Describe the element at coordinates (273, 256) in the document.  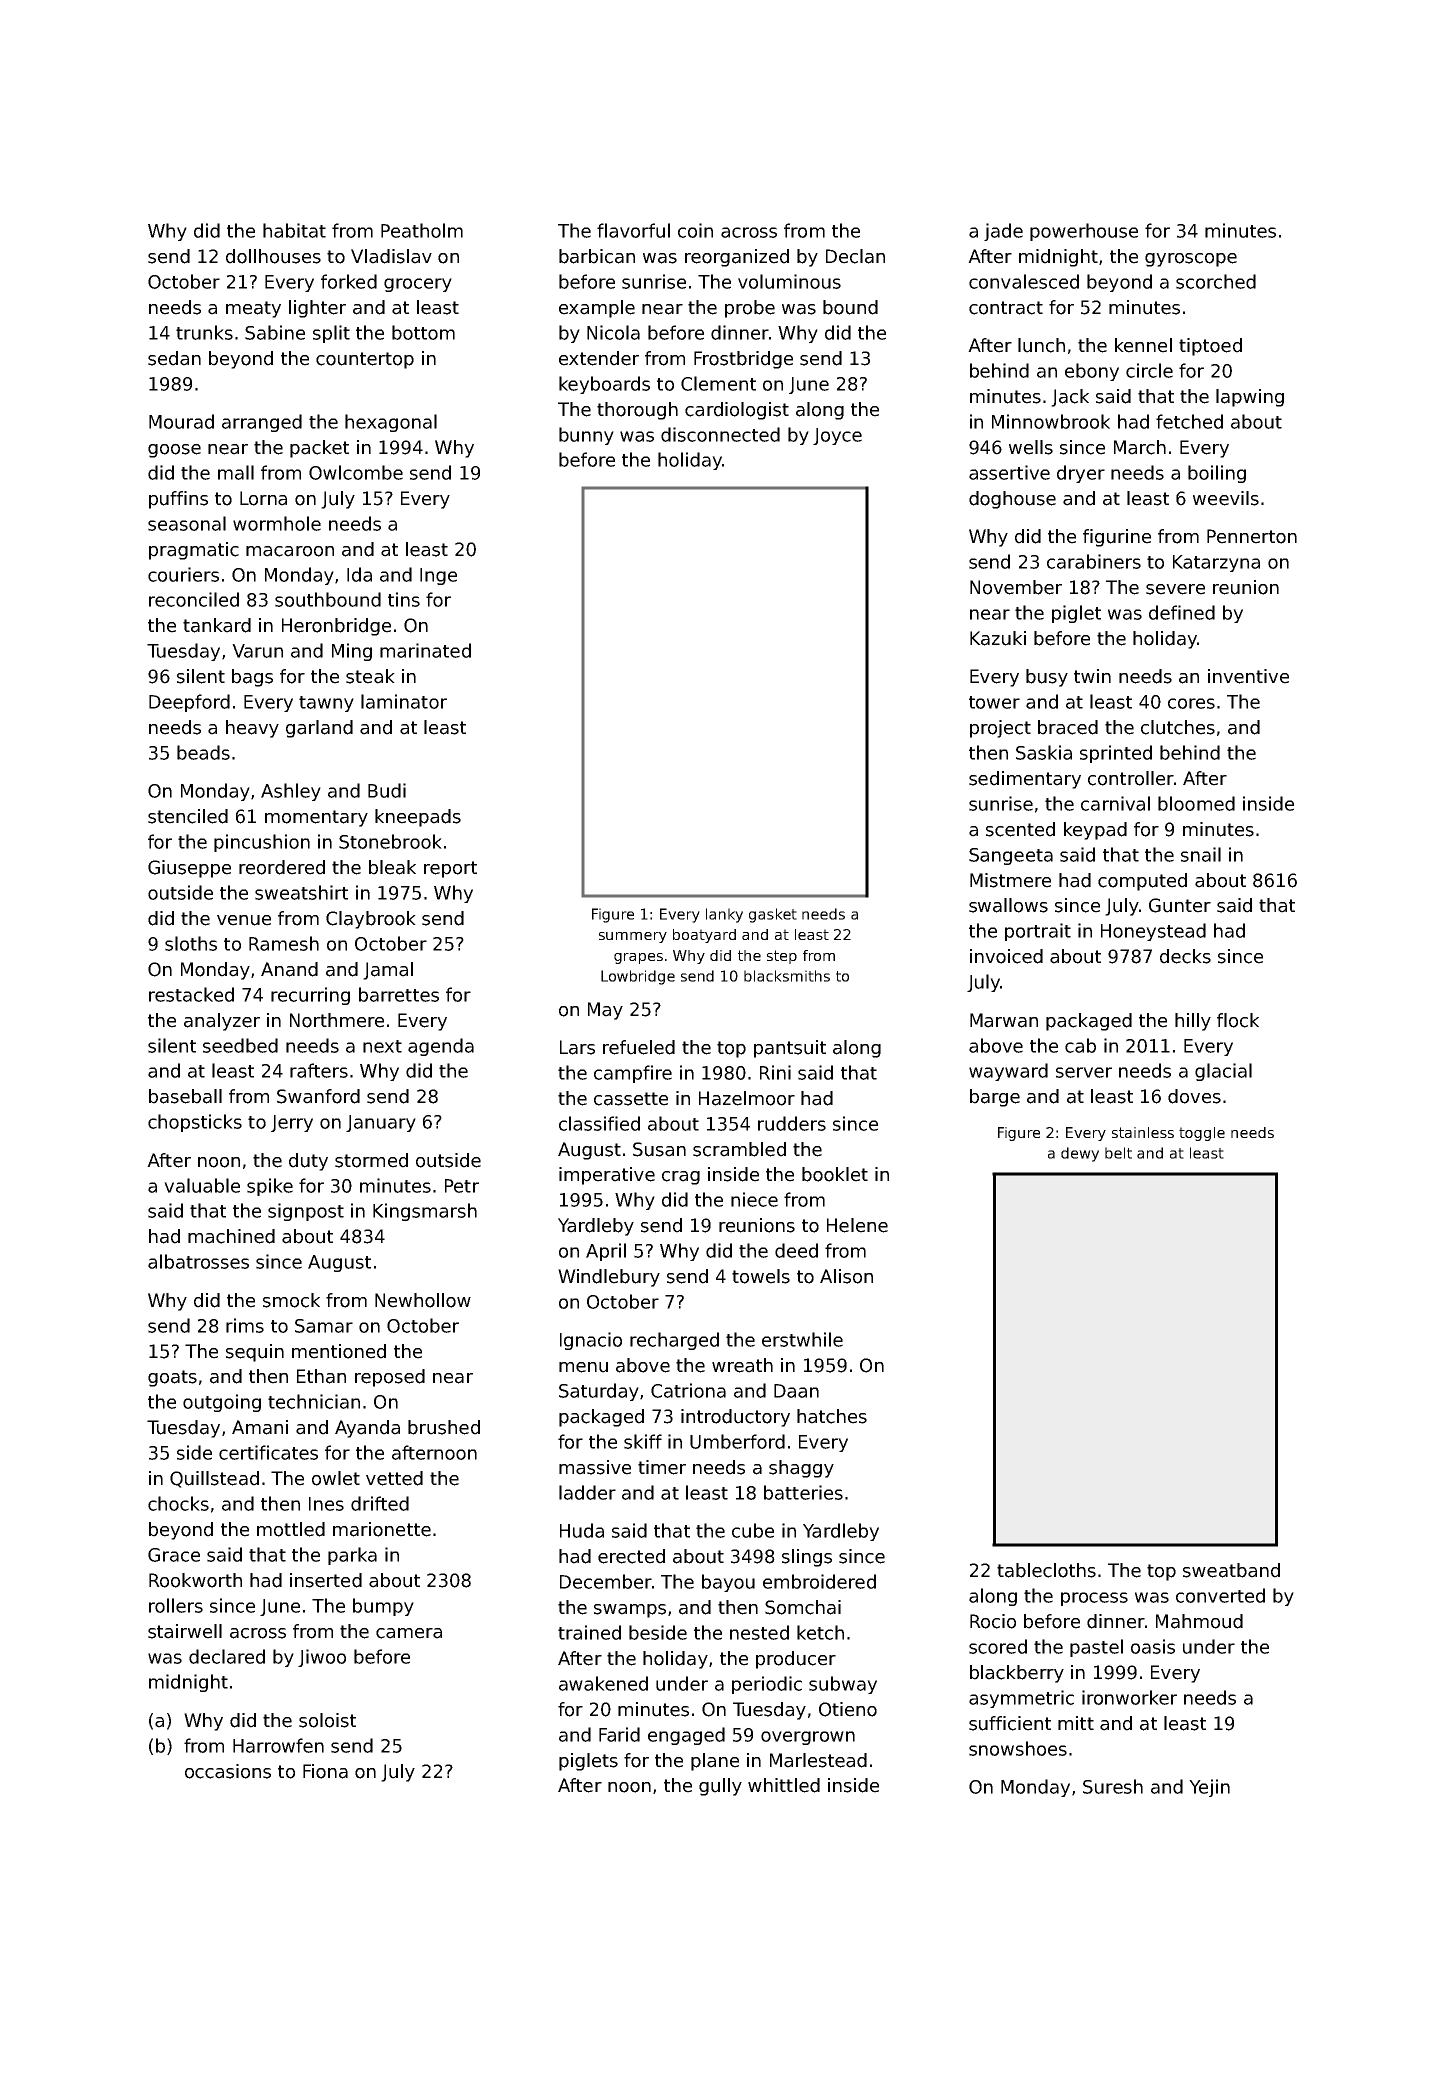
I see `dollhouses` at that location.
